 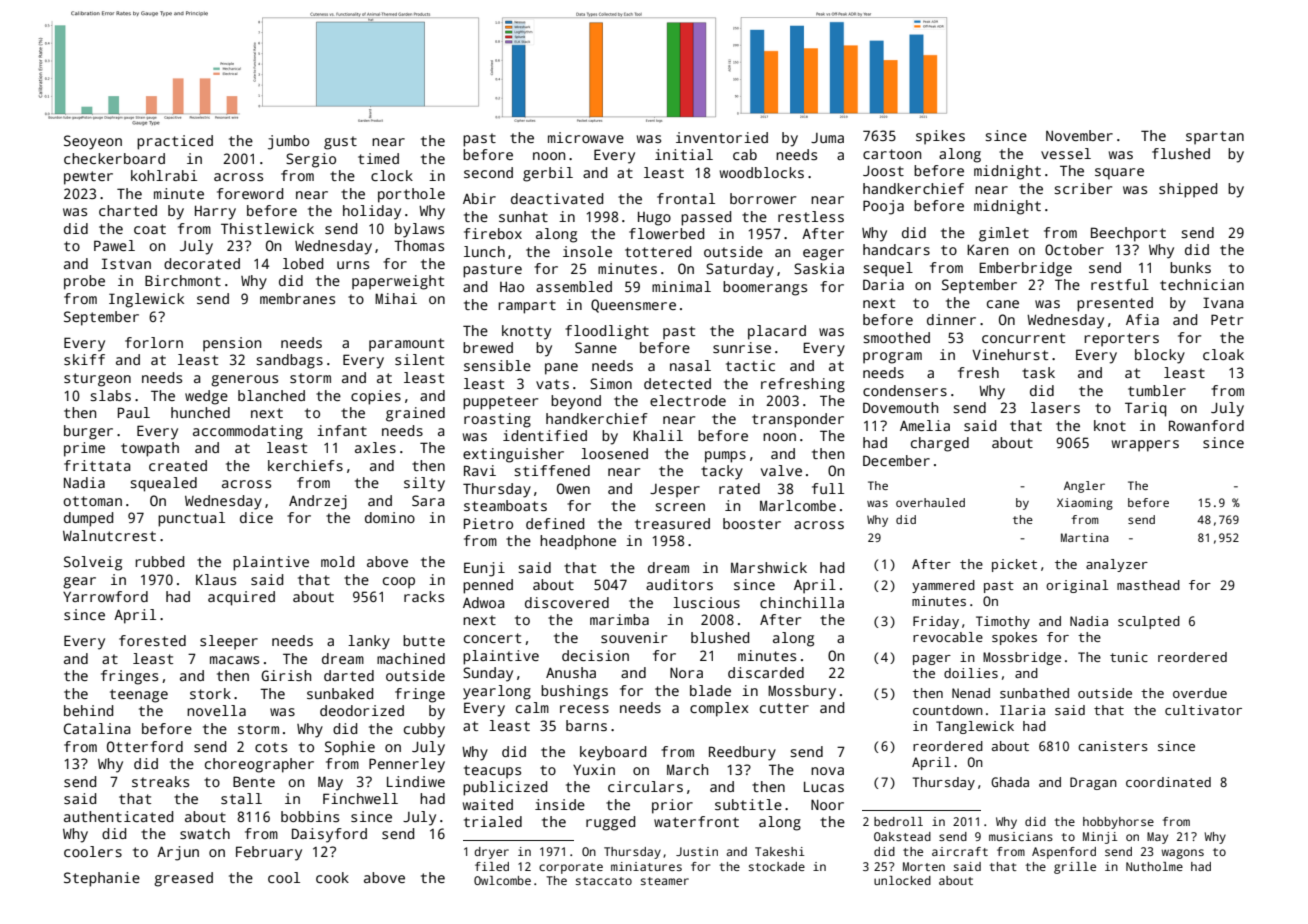 What do you see at coordinates (332, 877) in the page?
I see `cook` at bounding box center [332, 877].
